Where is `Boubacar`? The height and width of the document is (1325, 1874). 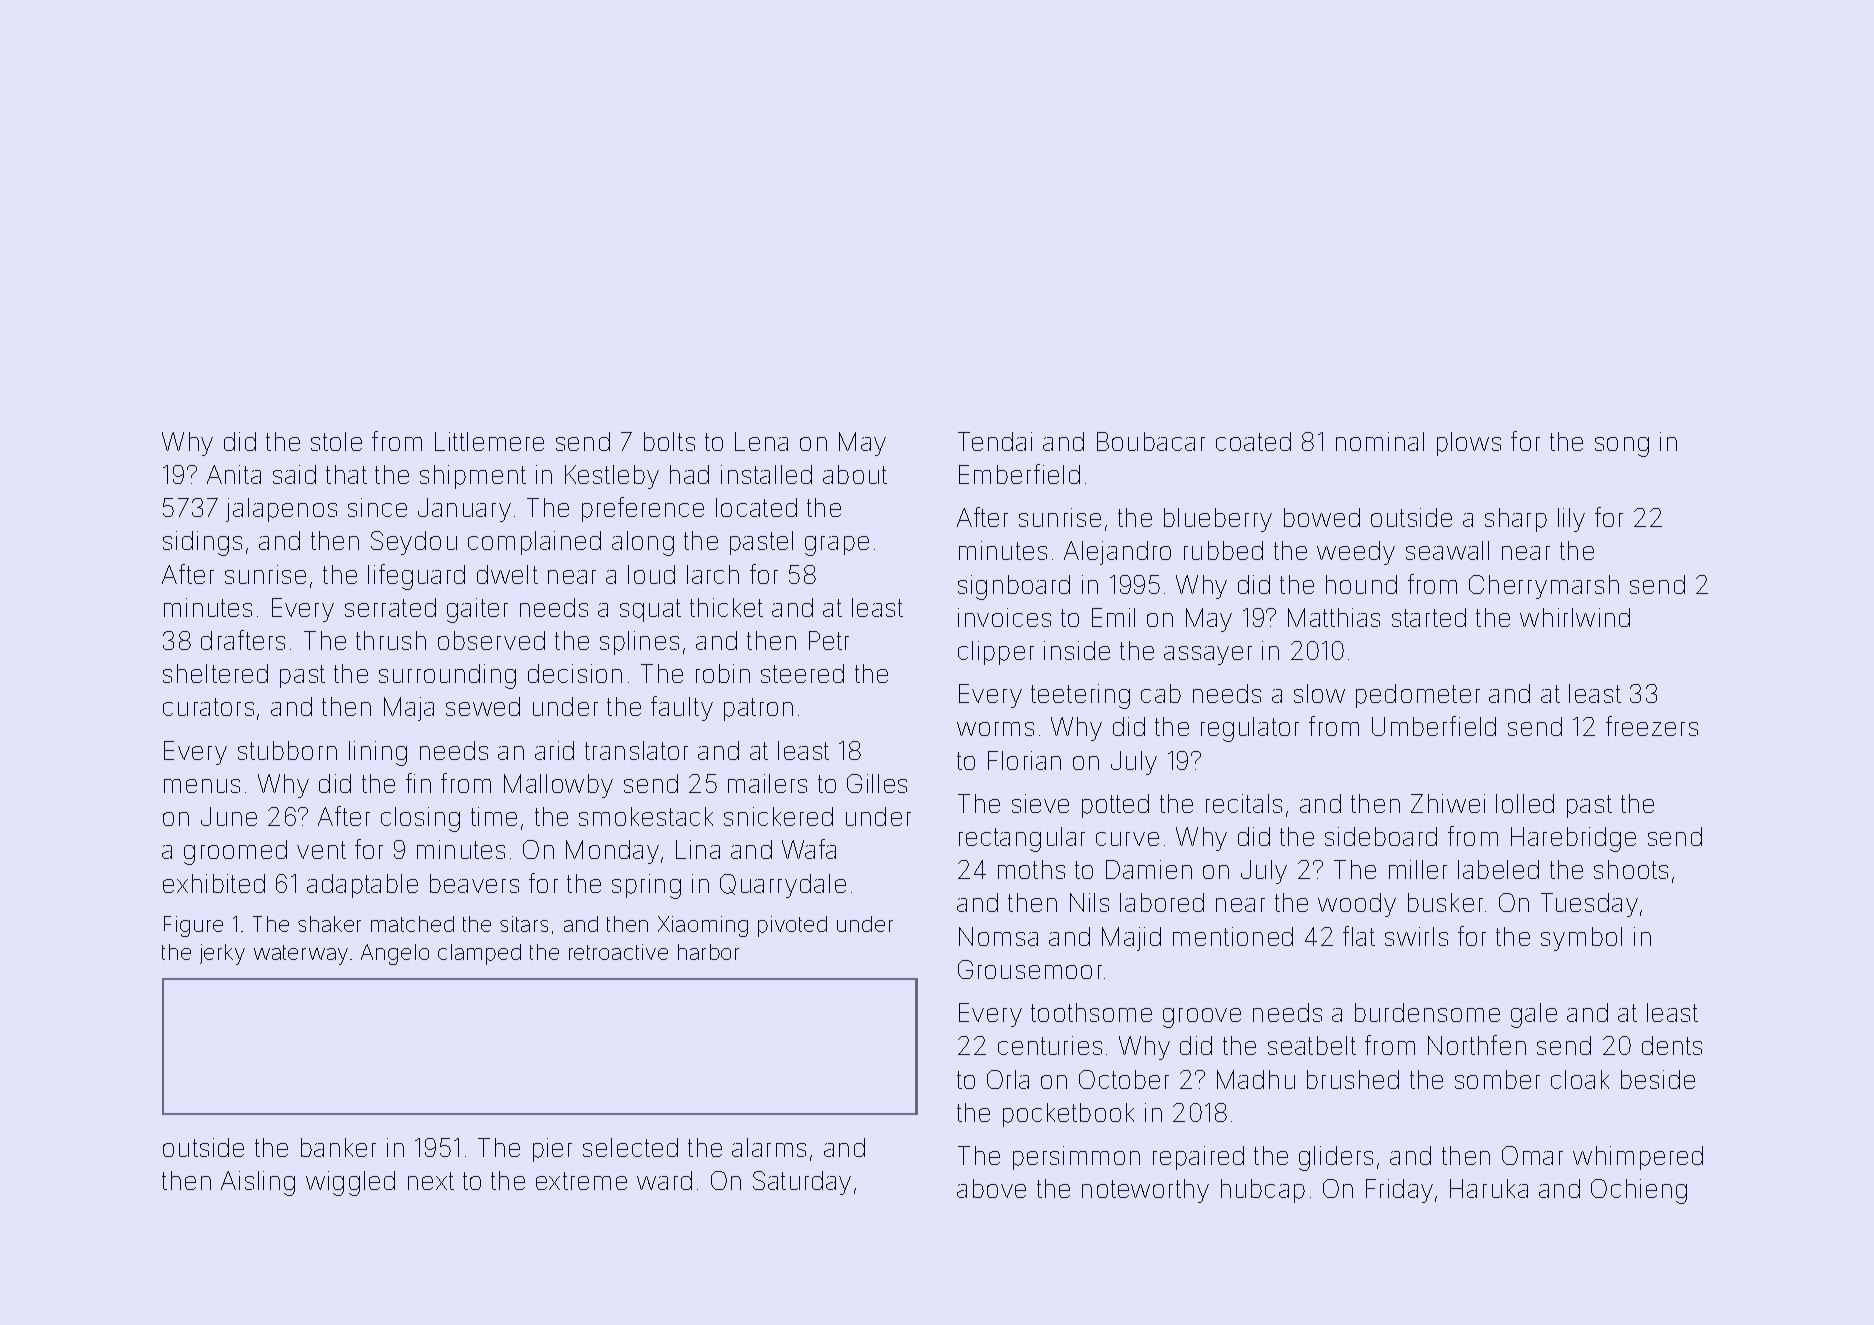 Boubacar is located at coordinates (1151, 441).
